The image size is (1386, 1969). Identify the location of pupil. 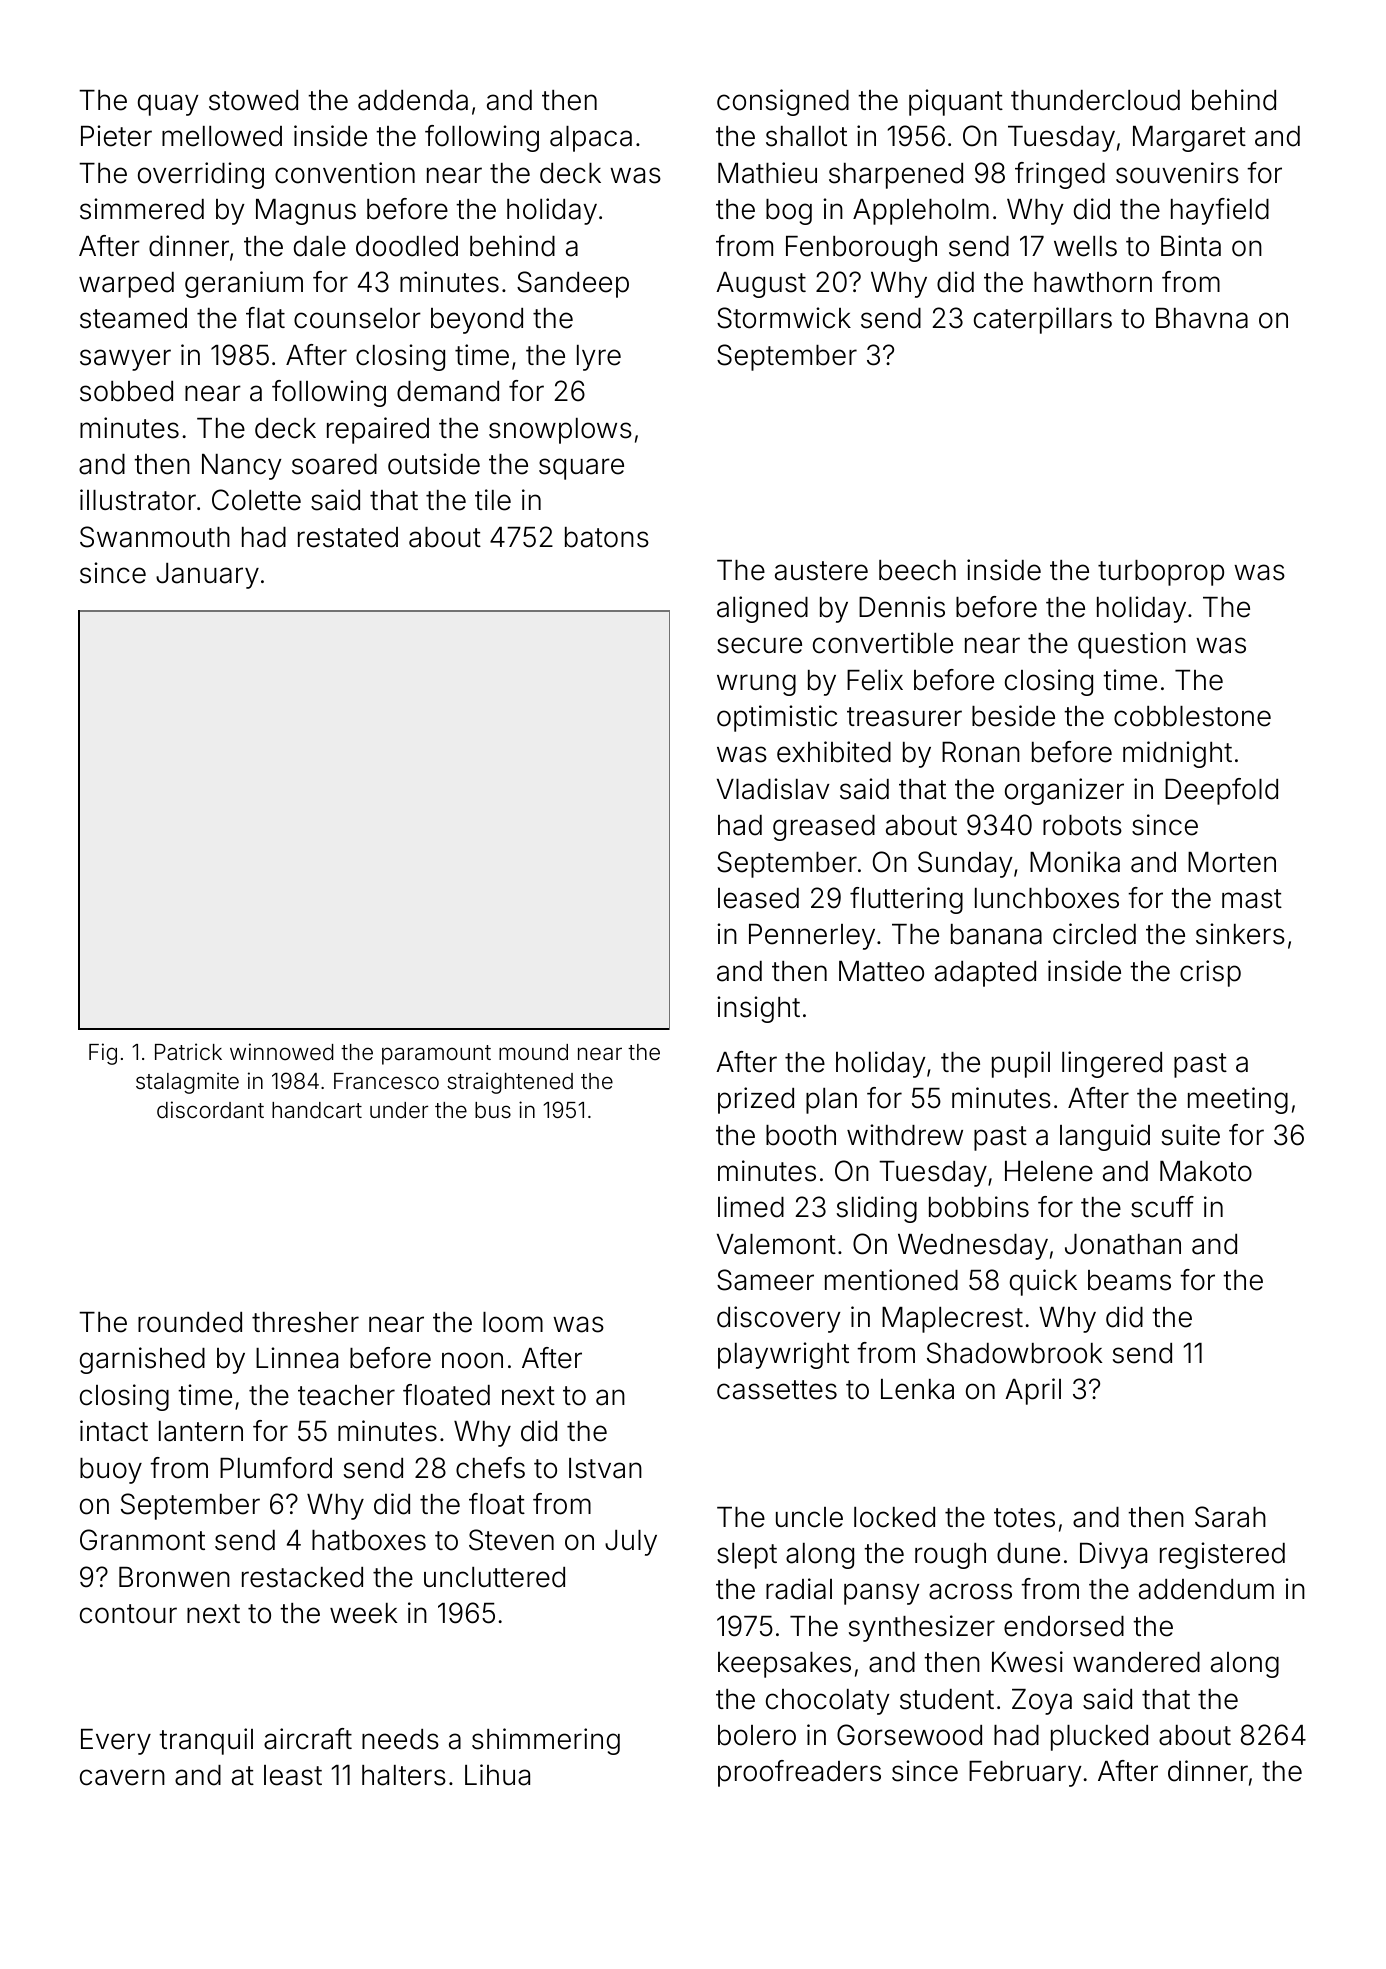
(1021, 1064).
